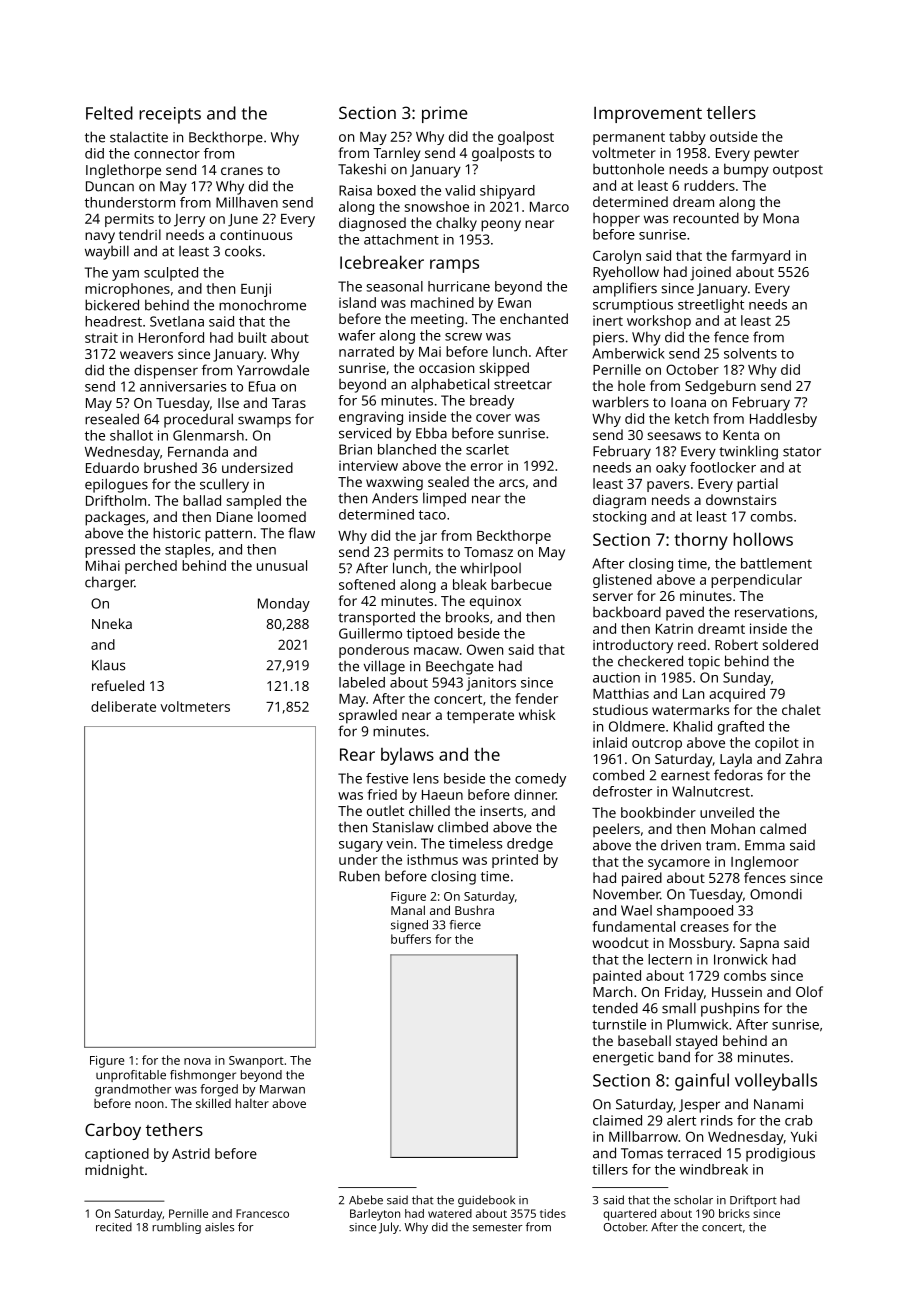 The height and width of the screenshot is (1316, 908). What do you see at coordinates (396, 190) in the screenshot?
I see `boxed` at bounding box center [396, 190].
